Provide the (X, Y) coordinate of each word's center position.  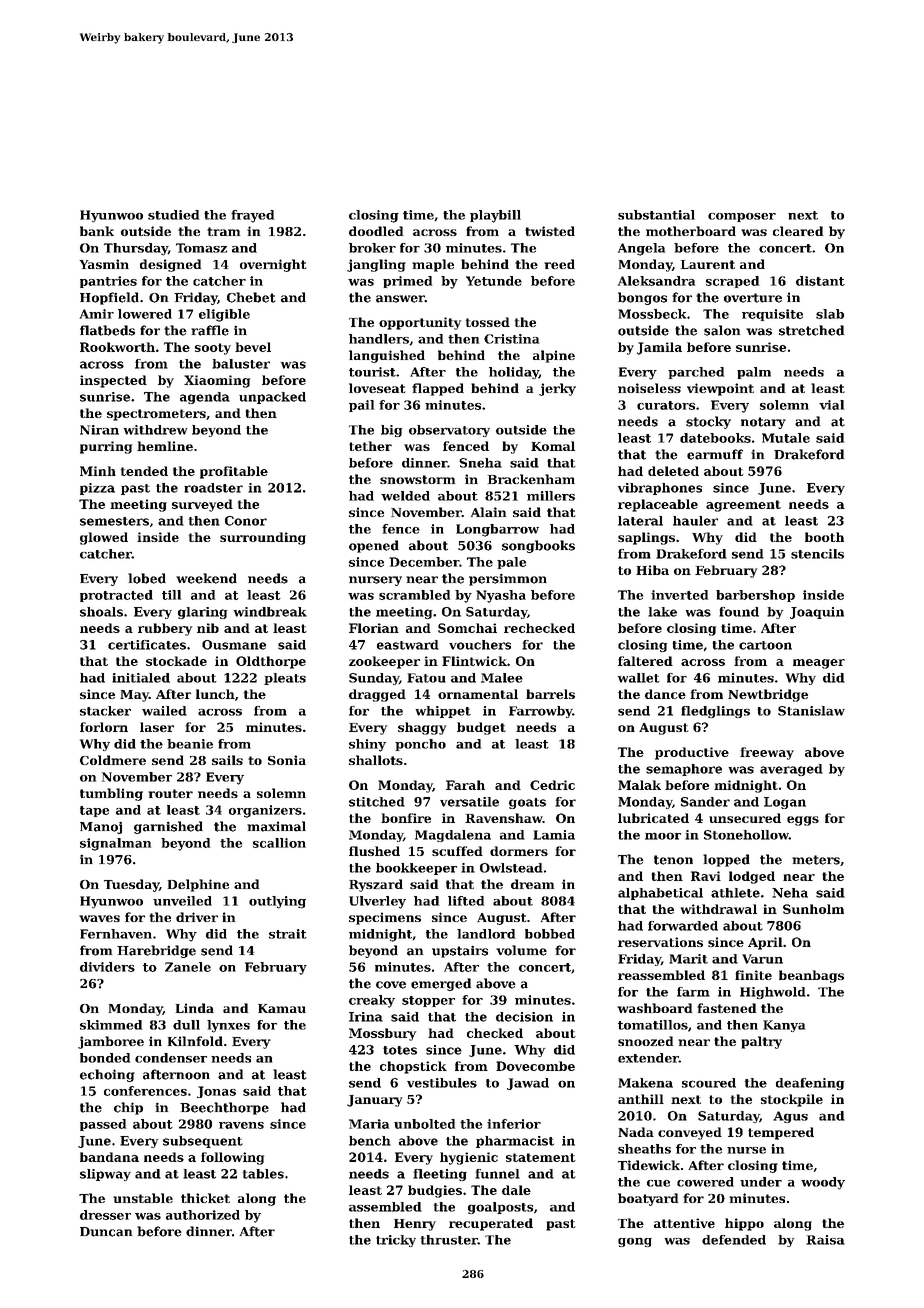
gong (635, 1242)
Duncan (106, 1232)
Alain (488, 512)
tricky (396, 1241)
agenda (205, 398)
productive (692, 753)
